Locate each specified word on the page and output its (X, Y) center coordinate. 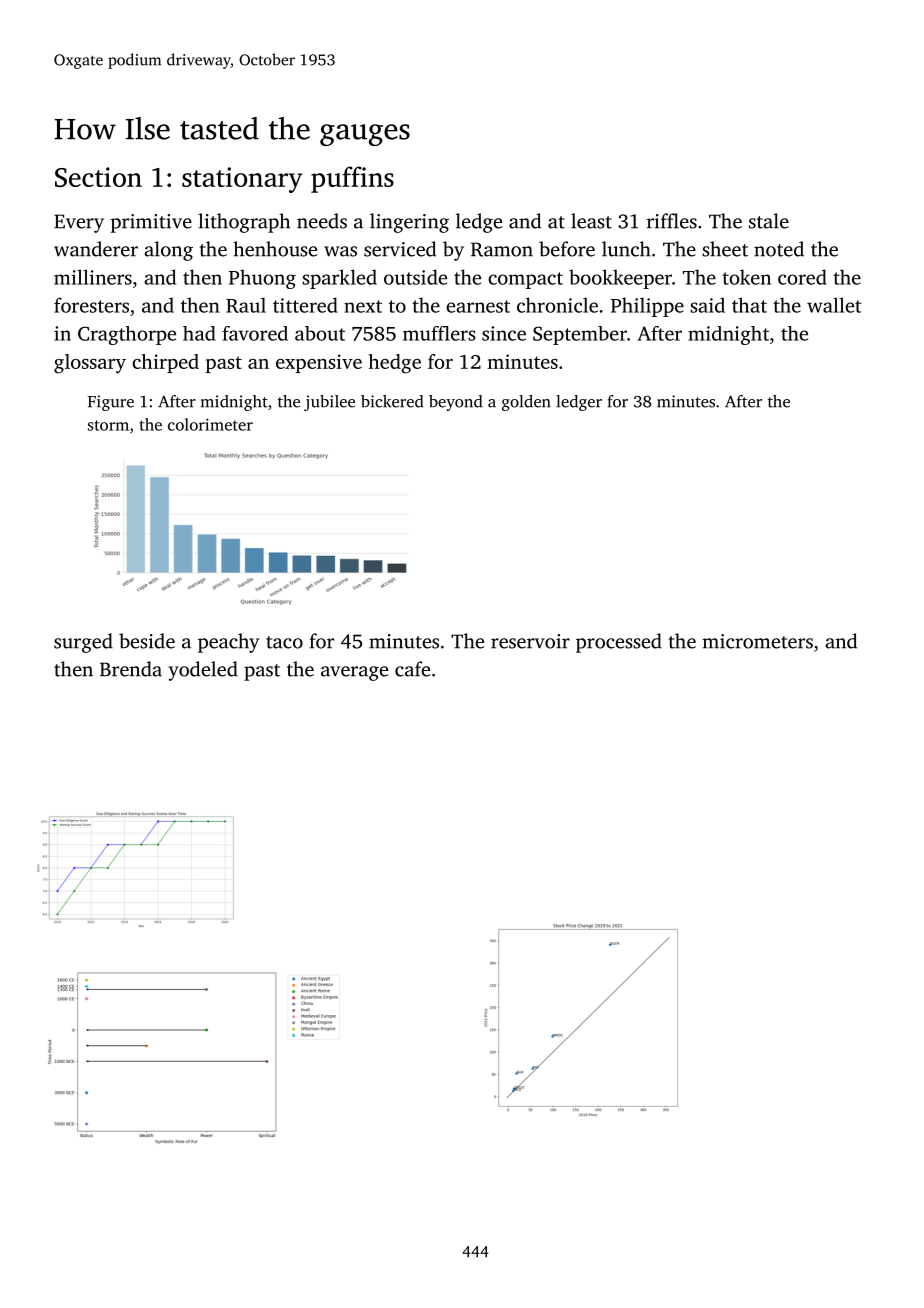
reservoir (530, 641)
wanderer (96, 249)
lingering (409, 223)
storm (108, 425)
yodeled (203, 671)
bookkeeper (620, 279)
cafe (412, 669)
